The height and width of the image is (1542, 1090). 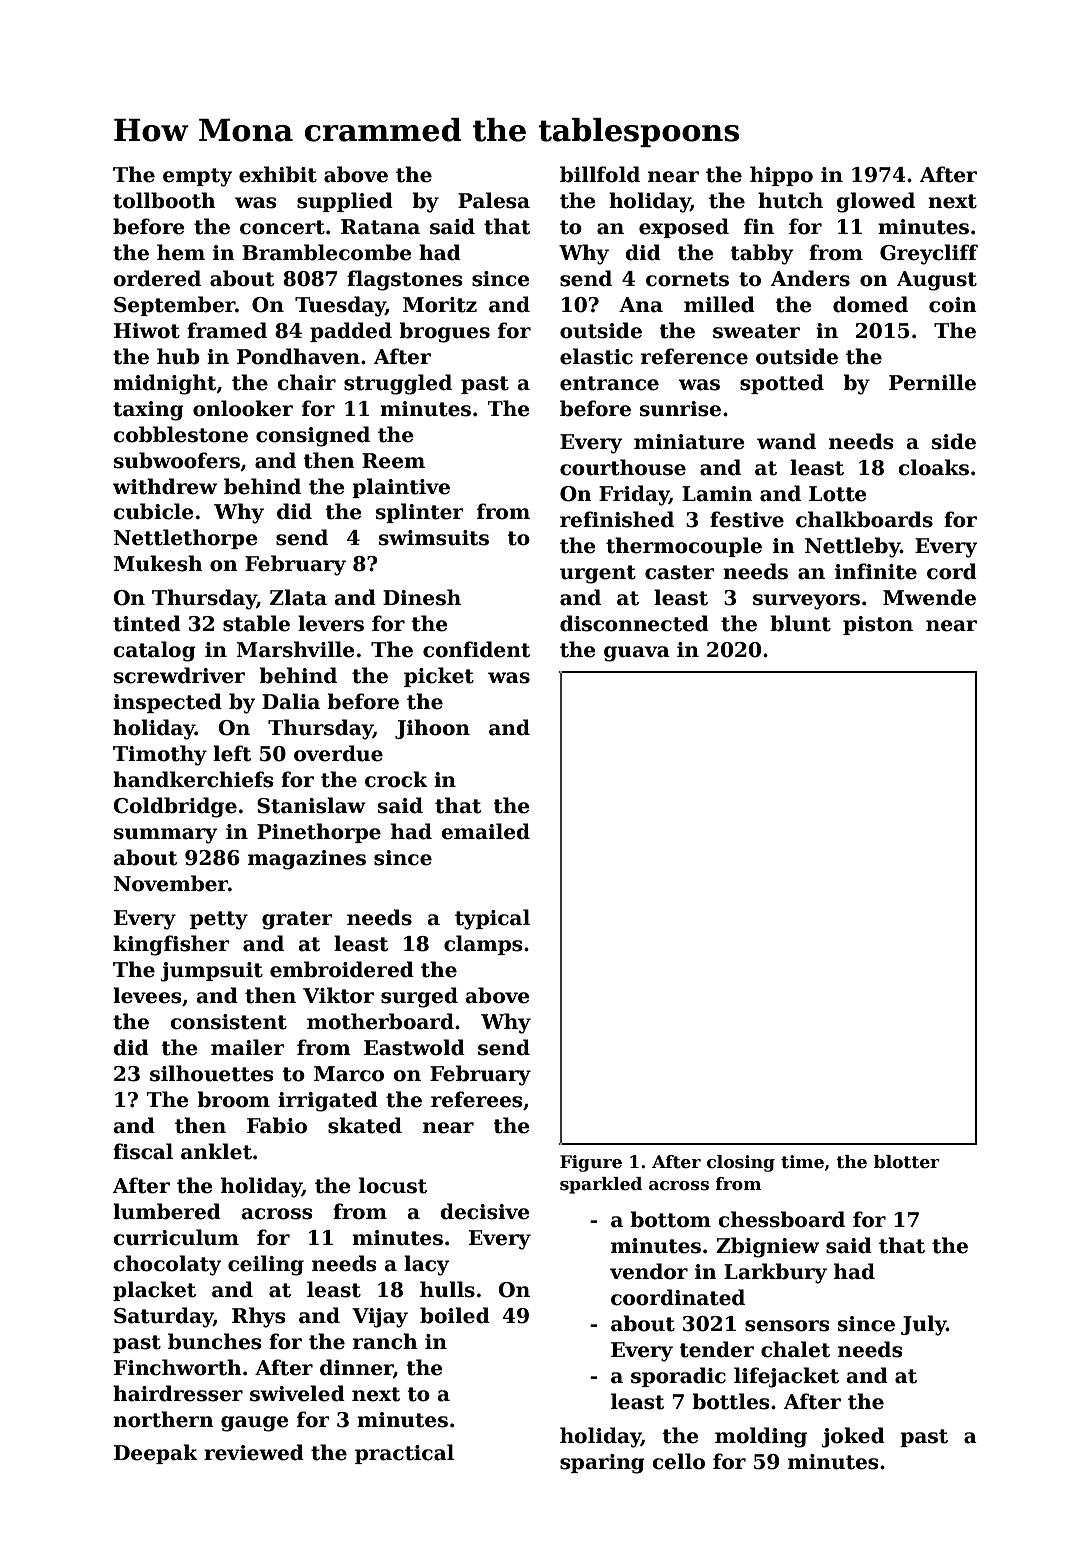 What do you see at coordinates (219, 920) in the image?
I see `petty` at bounding box center [219, 920].
